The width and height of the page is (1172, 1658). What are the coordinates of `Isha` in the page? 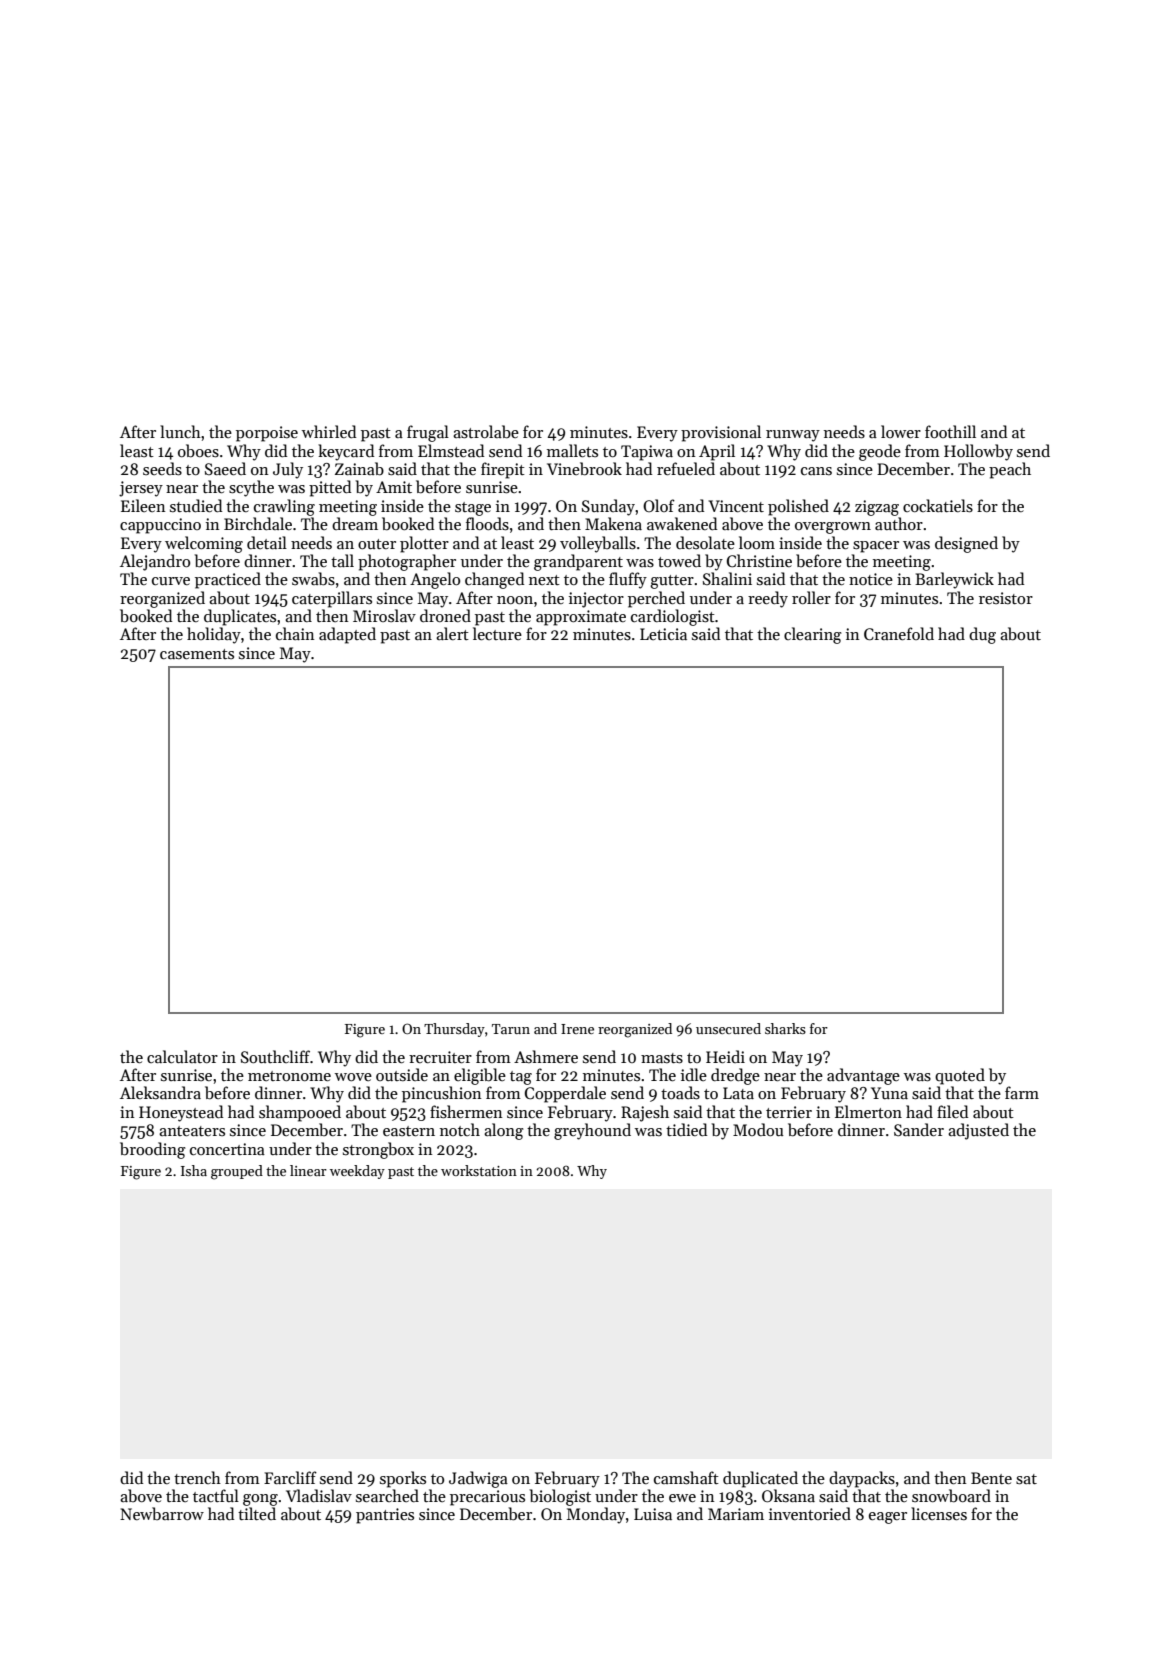 It's located at (194, 1170).
